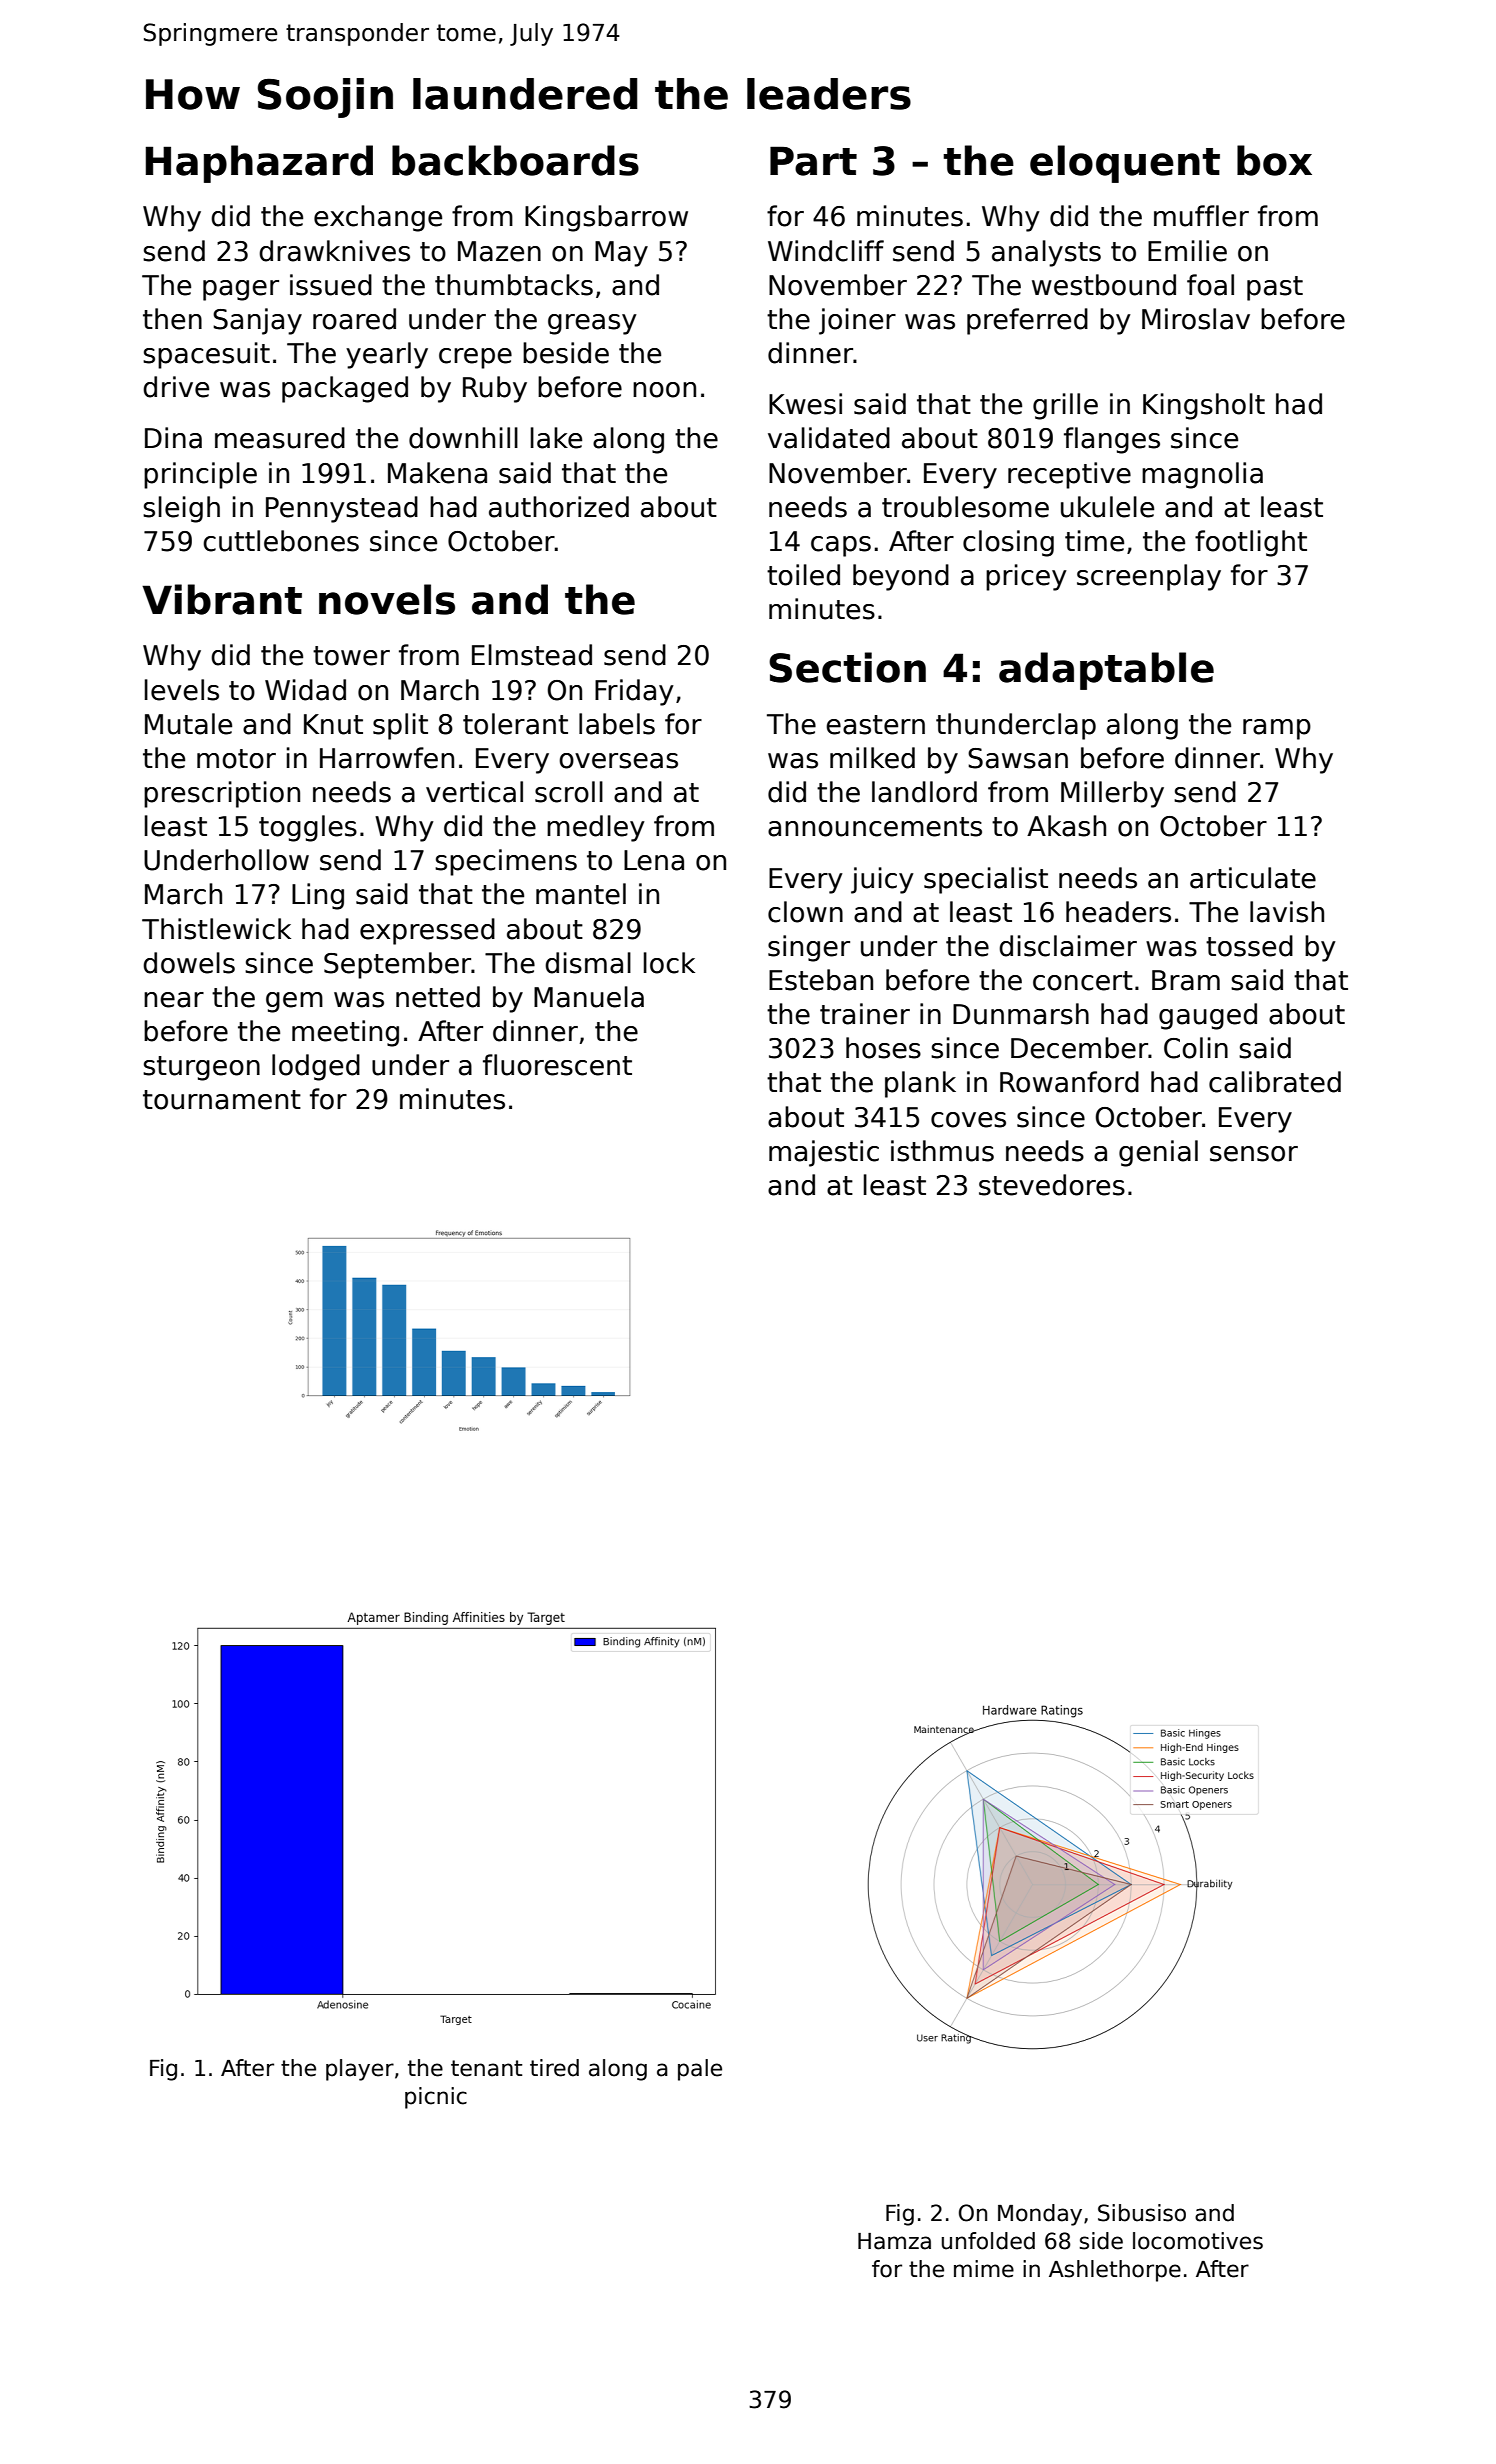  I want to click on Hamza, so click(894, 2241).
